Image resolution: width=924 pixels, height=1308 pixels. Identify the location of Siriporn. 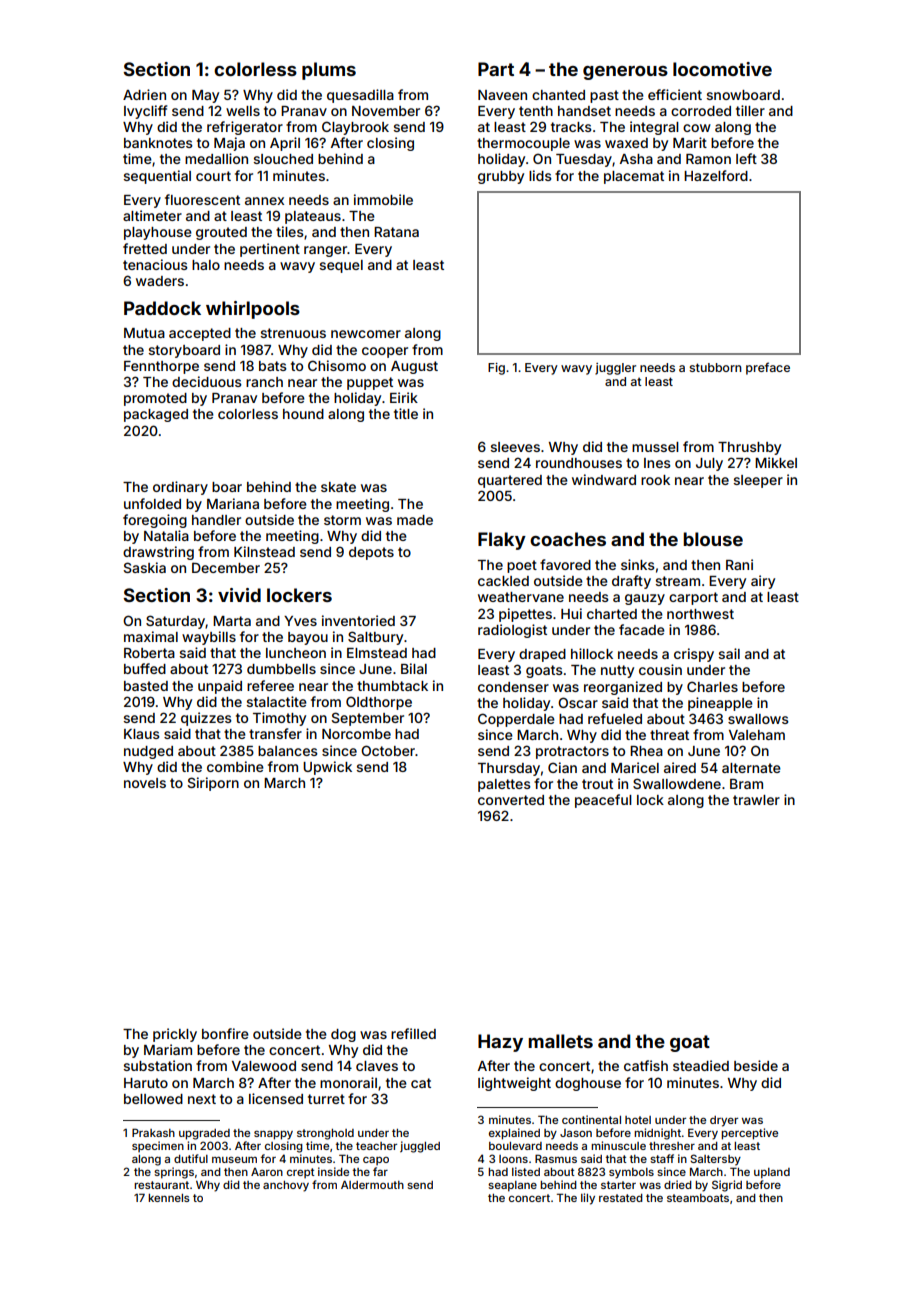
(213, 784).
